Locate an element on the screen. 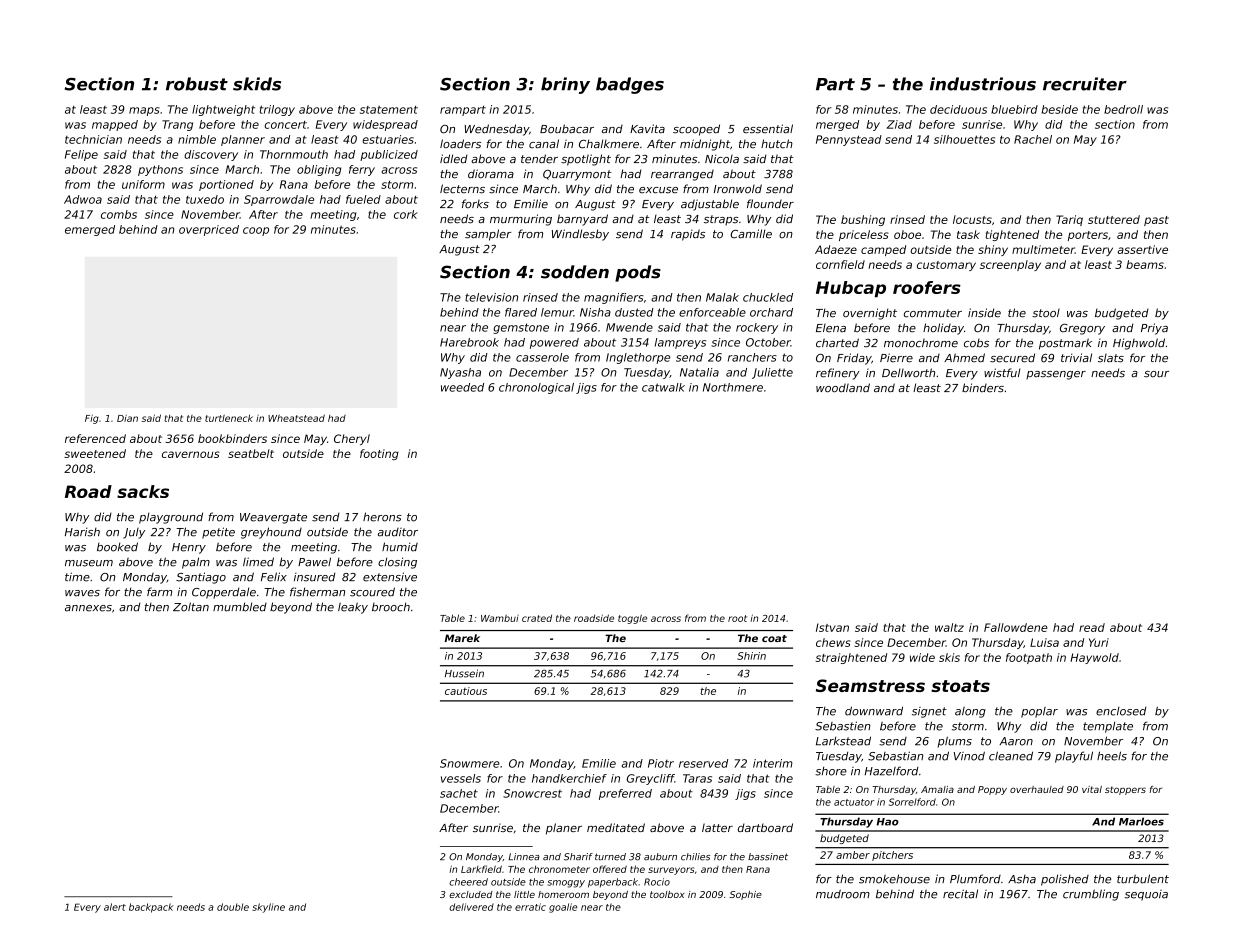 The height and width of the screenshot is (952, 1233). briny is located at coordinates (565, 85).
